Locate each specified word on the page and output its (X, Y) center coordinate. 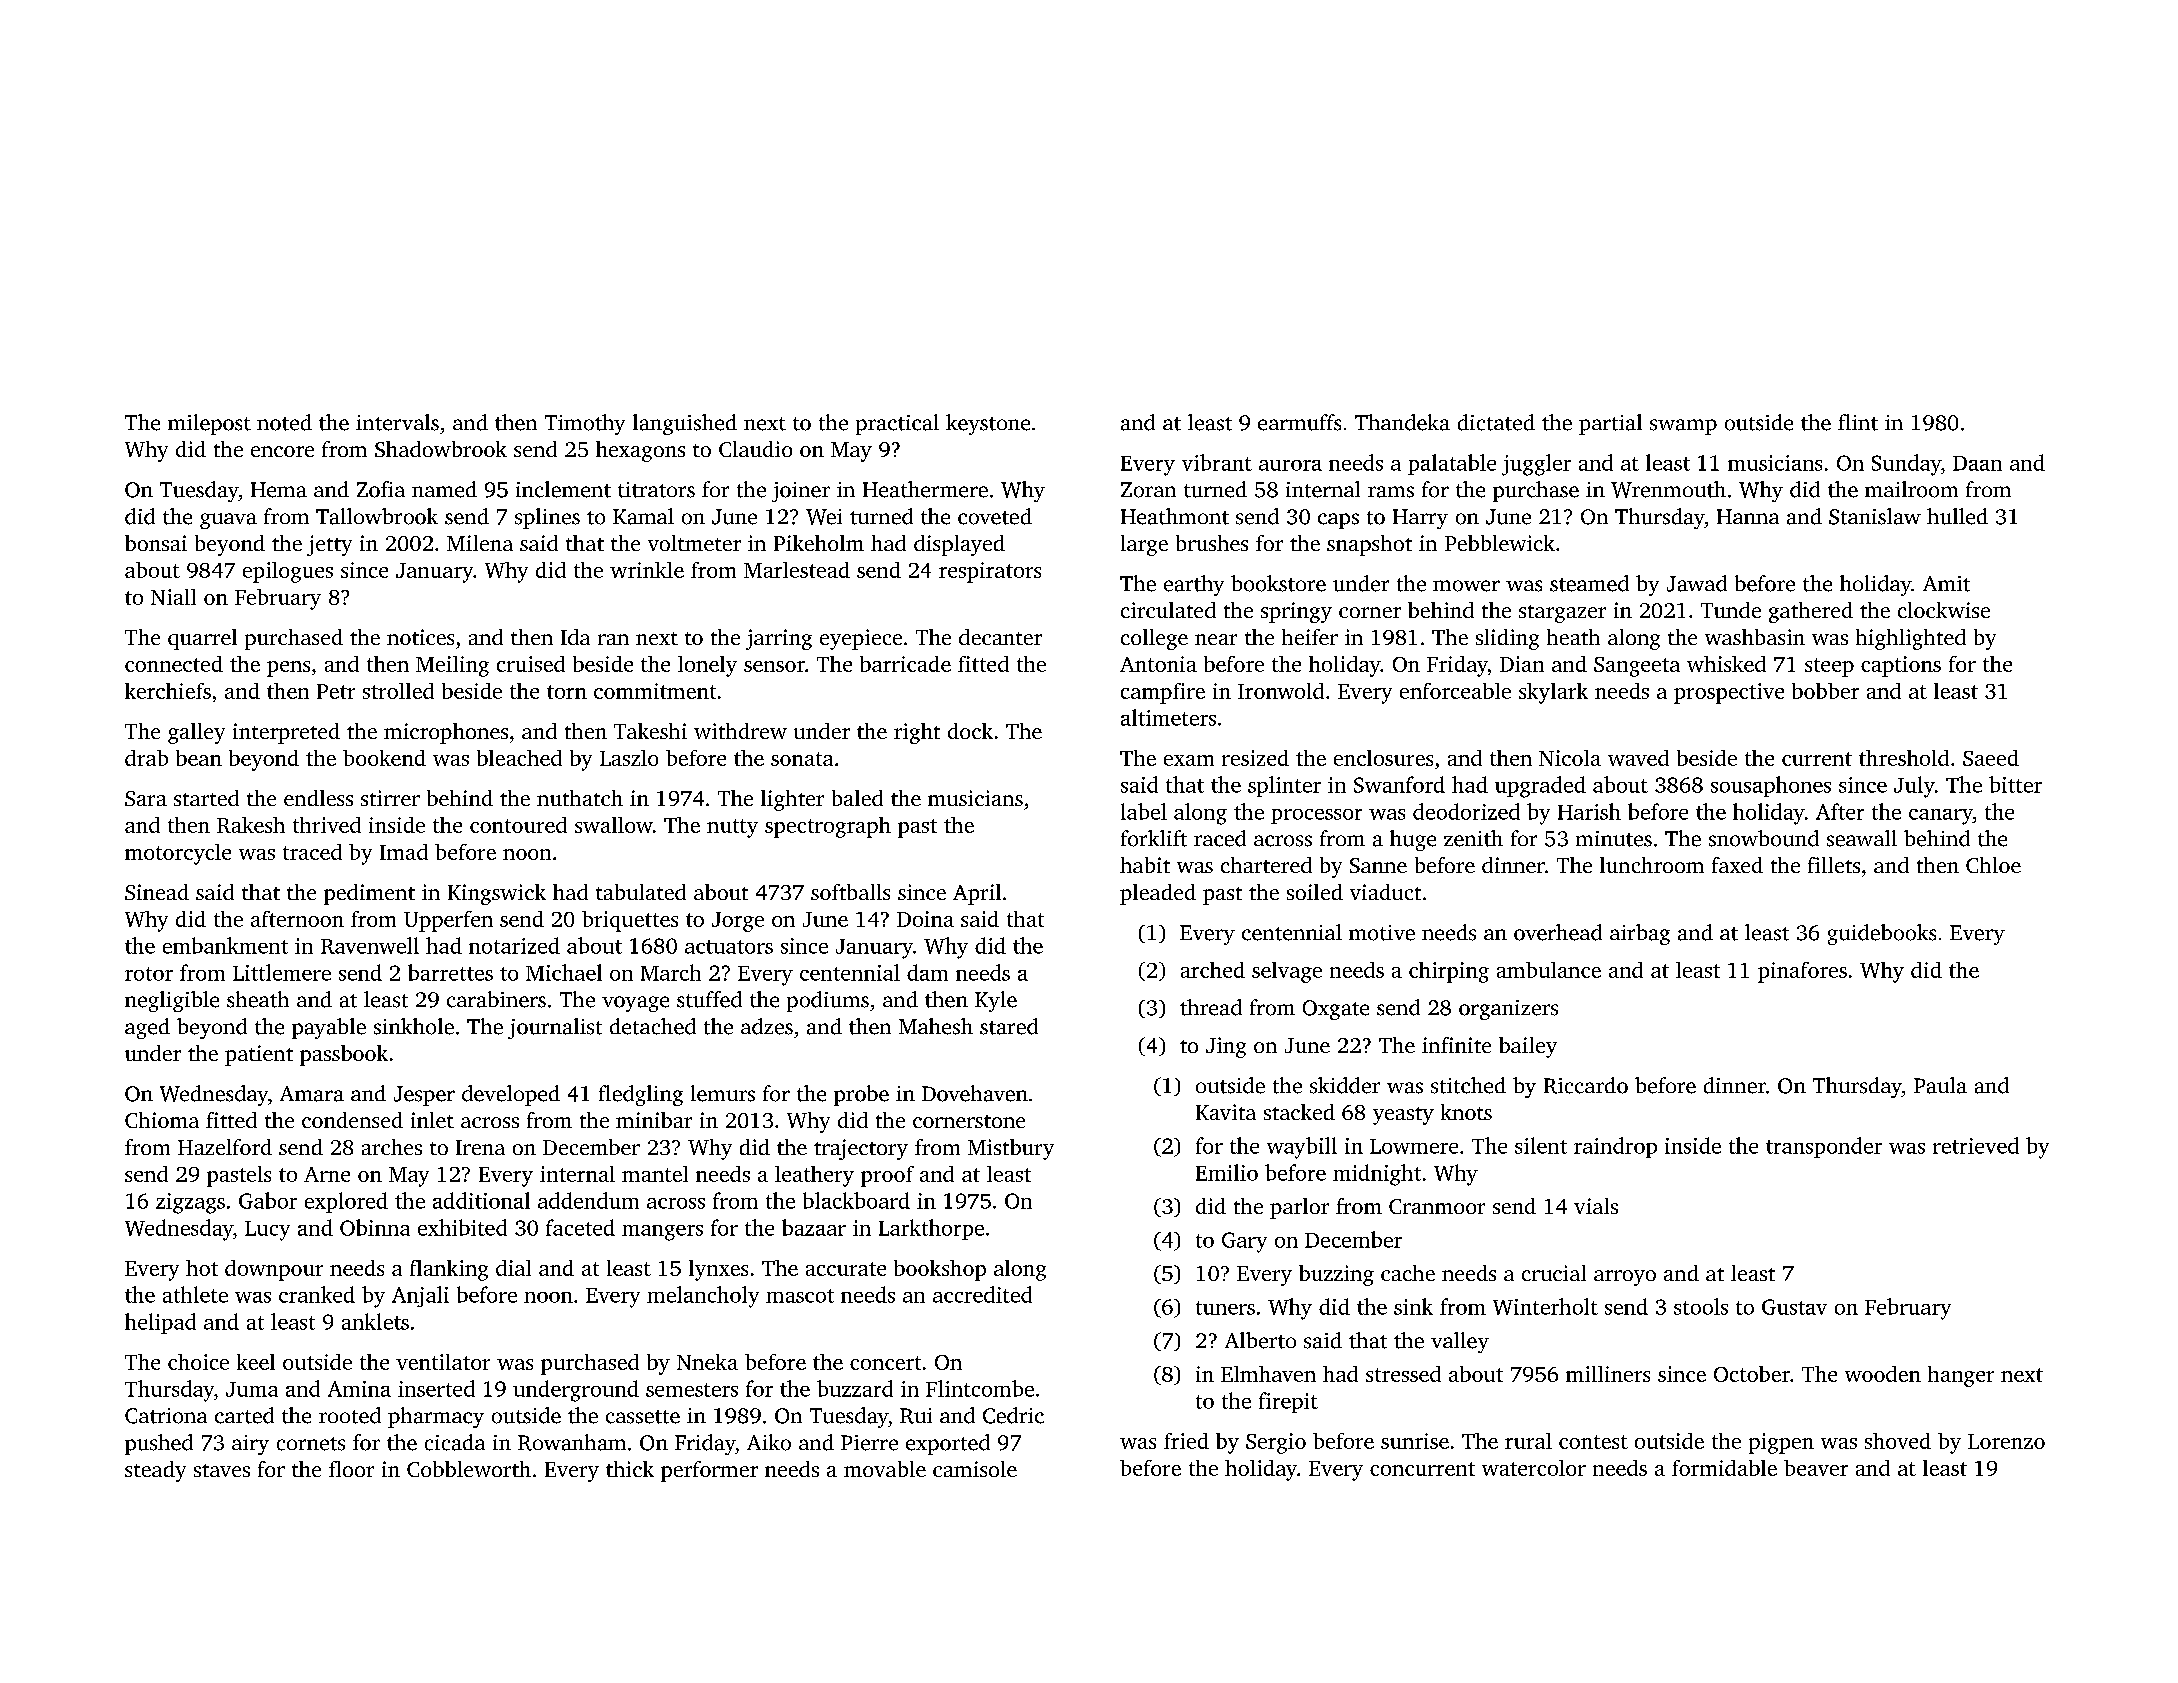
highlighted (1911, 639)
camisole (975, 1469)
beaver (1816, 1468)
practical (897, 424)
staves (222, 1470)
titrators (656, 490)
